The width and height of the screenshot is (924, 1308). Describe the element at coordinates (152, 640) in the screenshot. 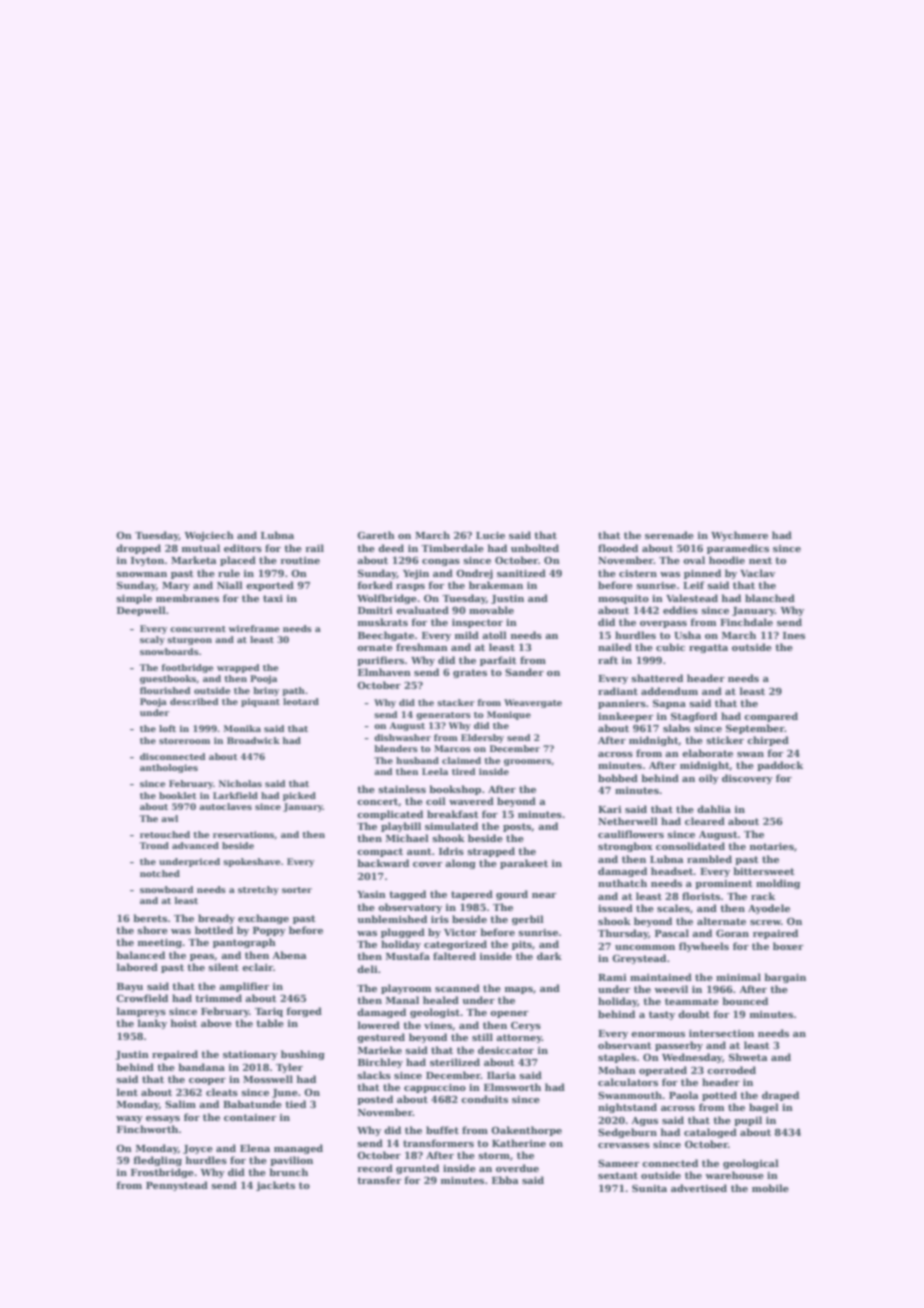

I see `scaly` at that location.
